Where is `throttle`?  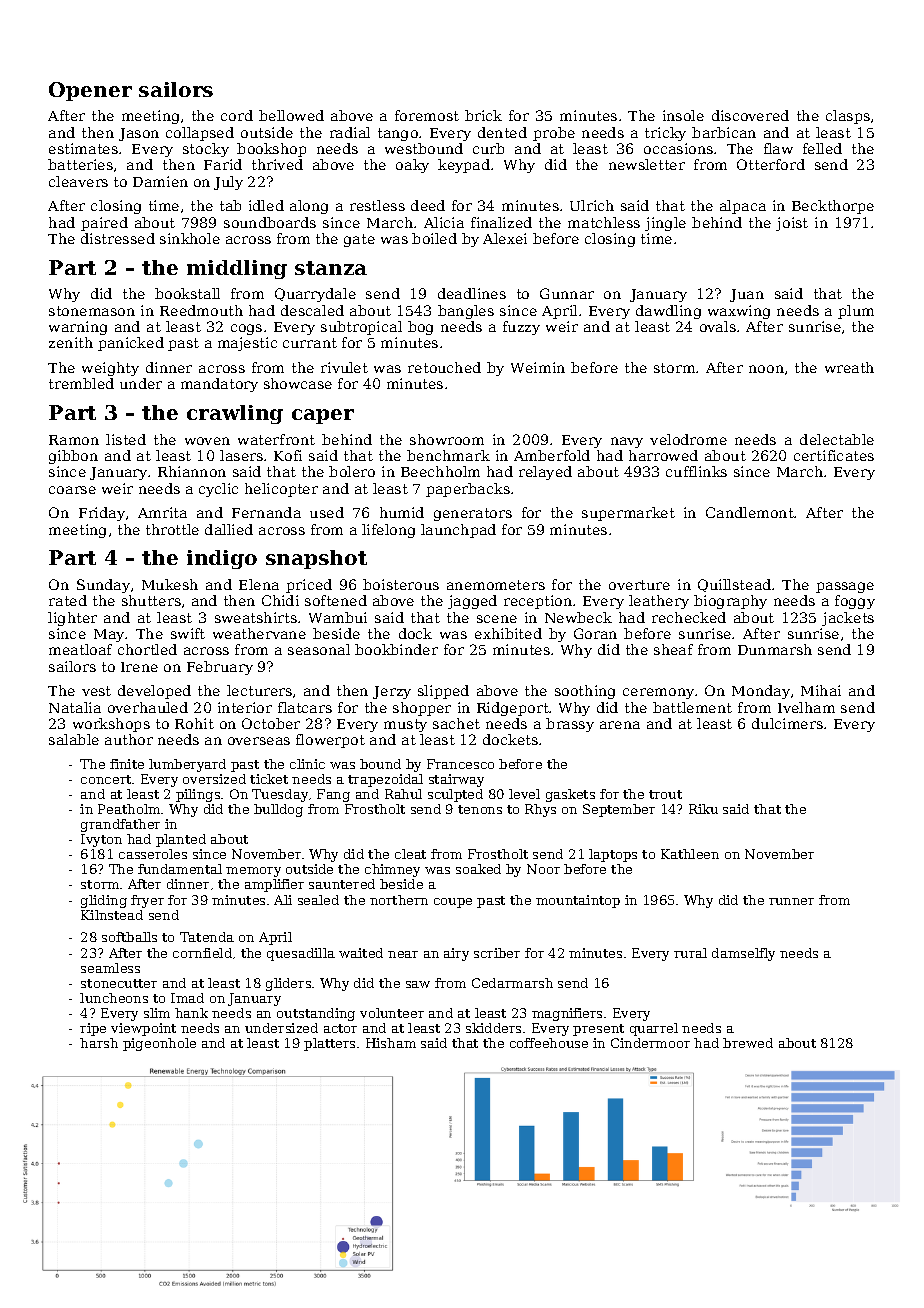
throttle is located at coordinates (172, 529).
